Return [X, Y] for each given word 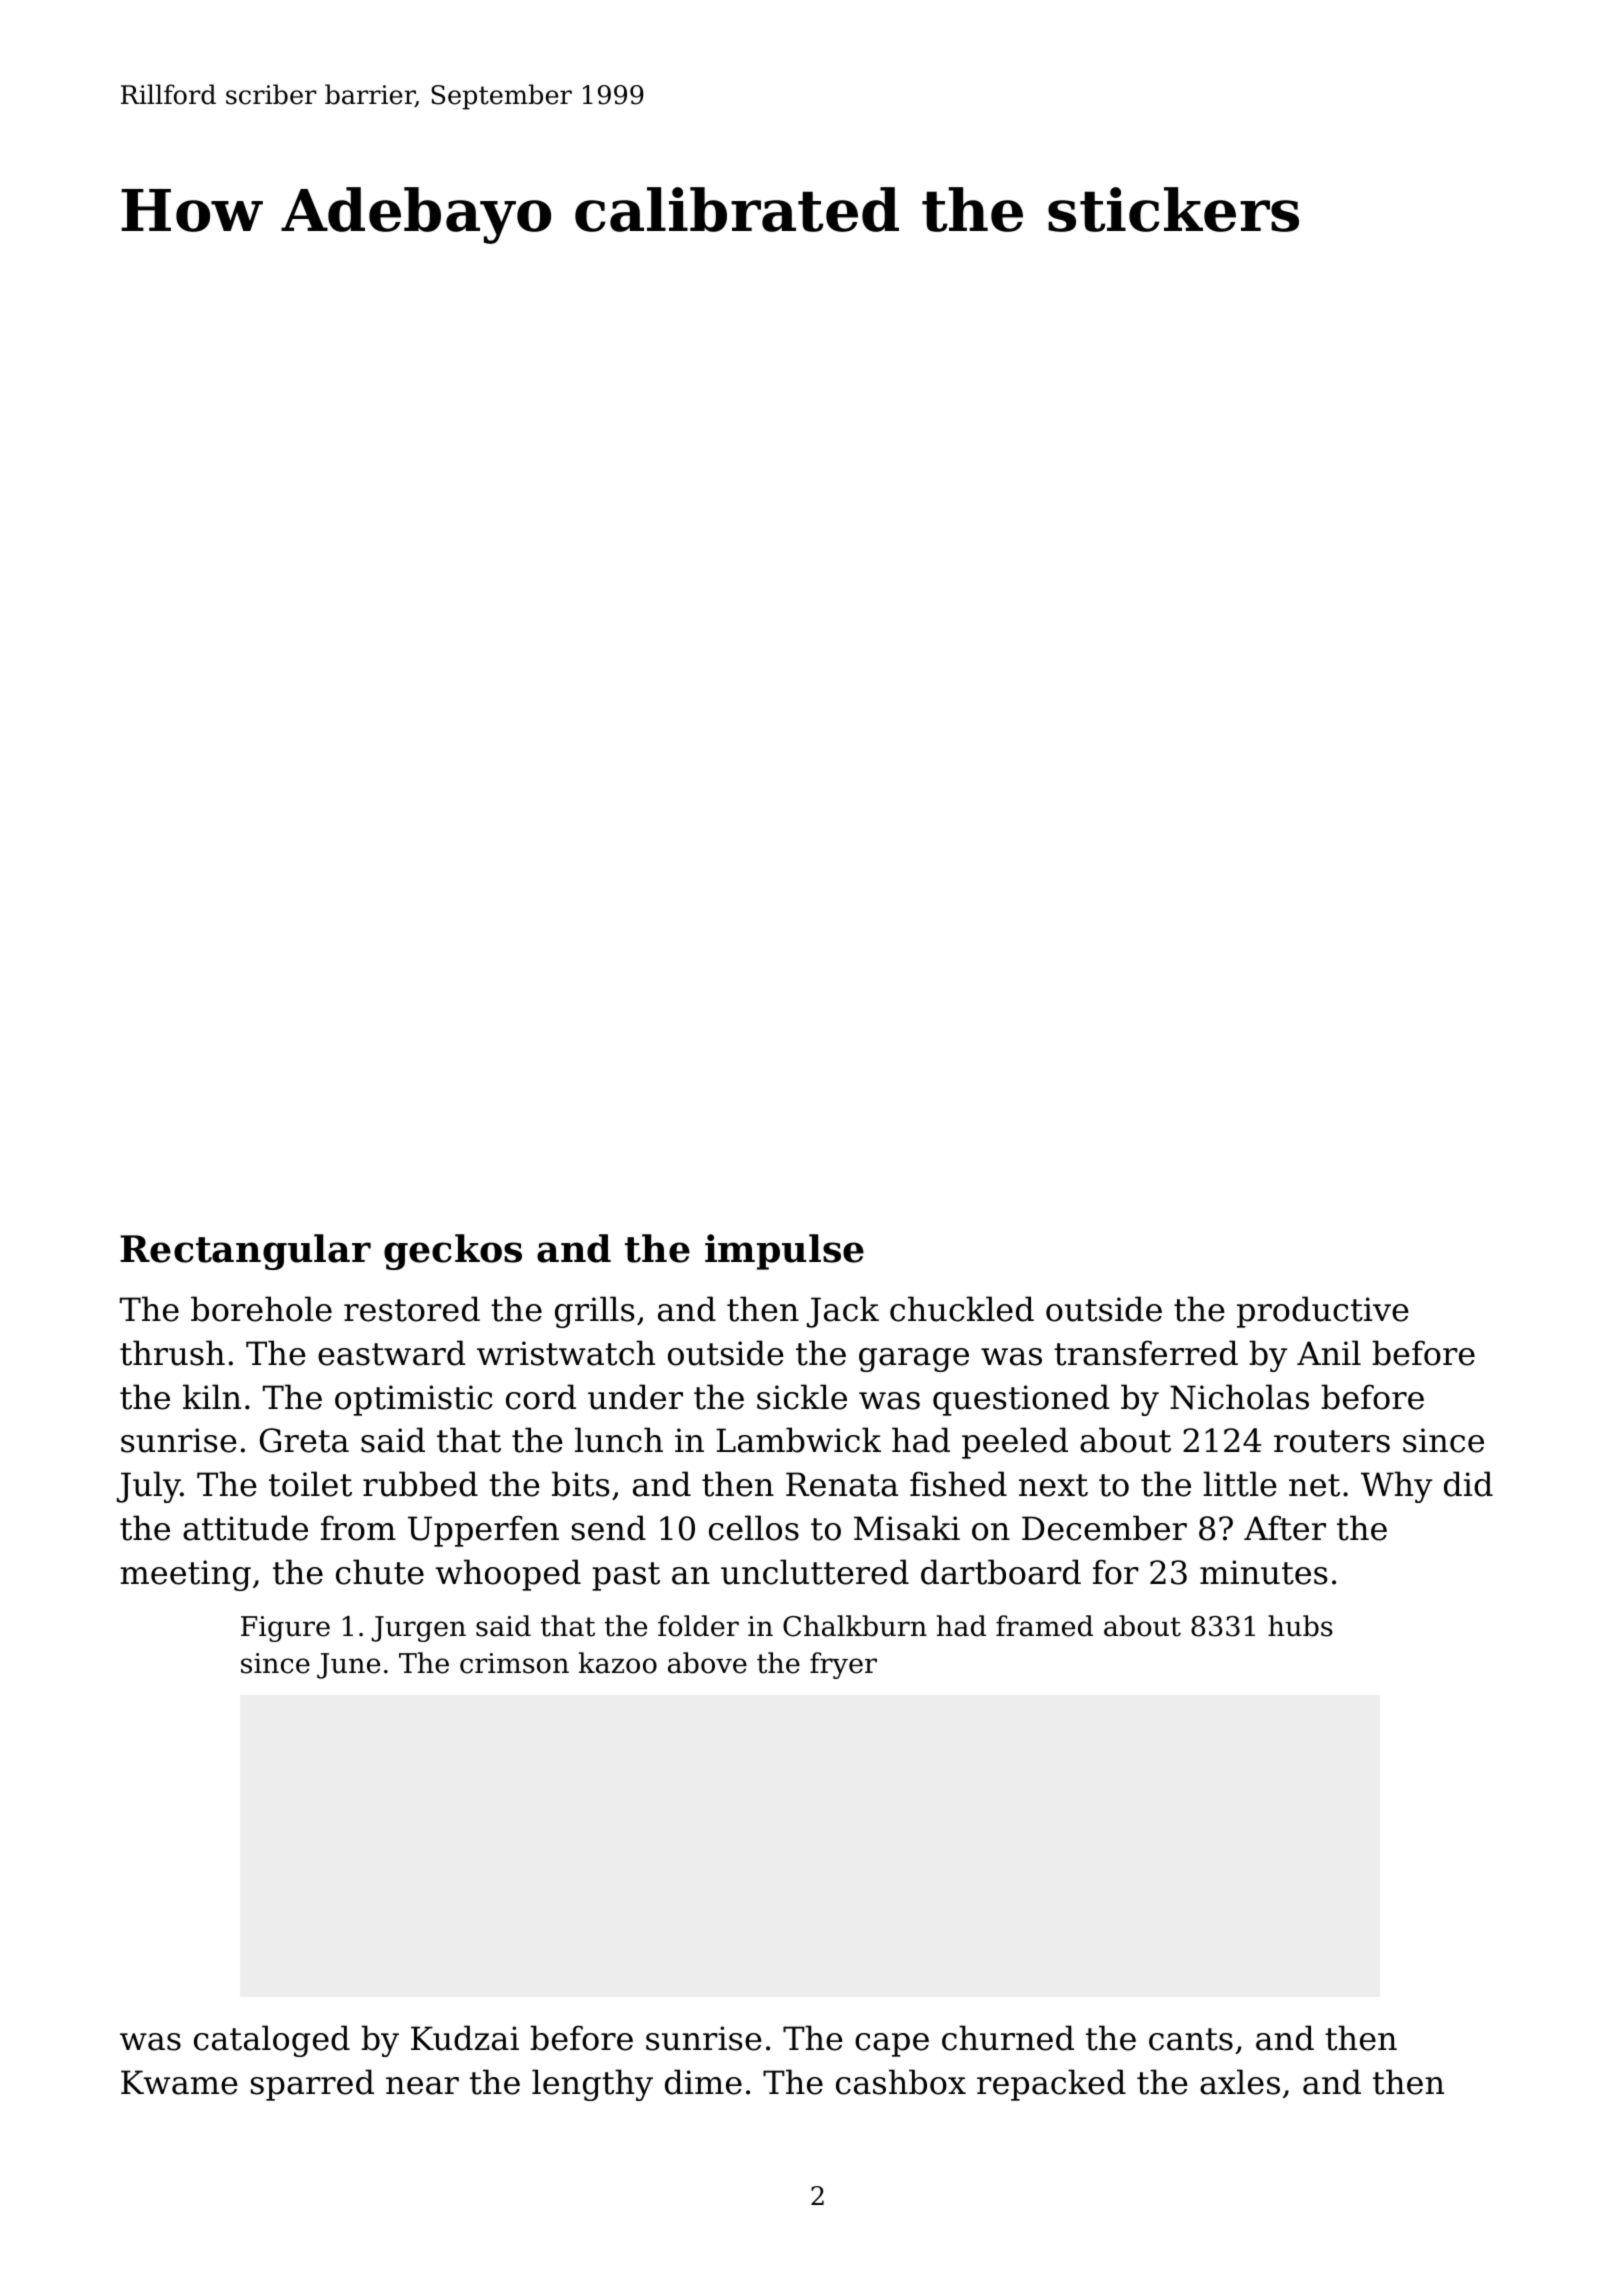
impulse [784, 1252]
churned [1008, 2038]
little [1240, 1484]
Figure [285, 1629]
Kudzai [465, 2038]
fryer [843, 1665]
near [422, 2086]
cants [1191, 2039]
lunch [619, 1440]
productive [1323, 1312]
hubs [1300, 1626]
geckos [453, 1252]
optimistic [414, 1400]
